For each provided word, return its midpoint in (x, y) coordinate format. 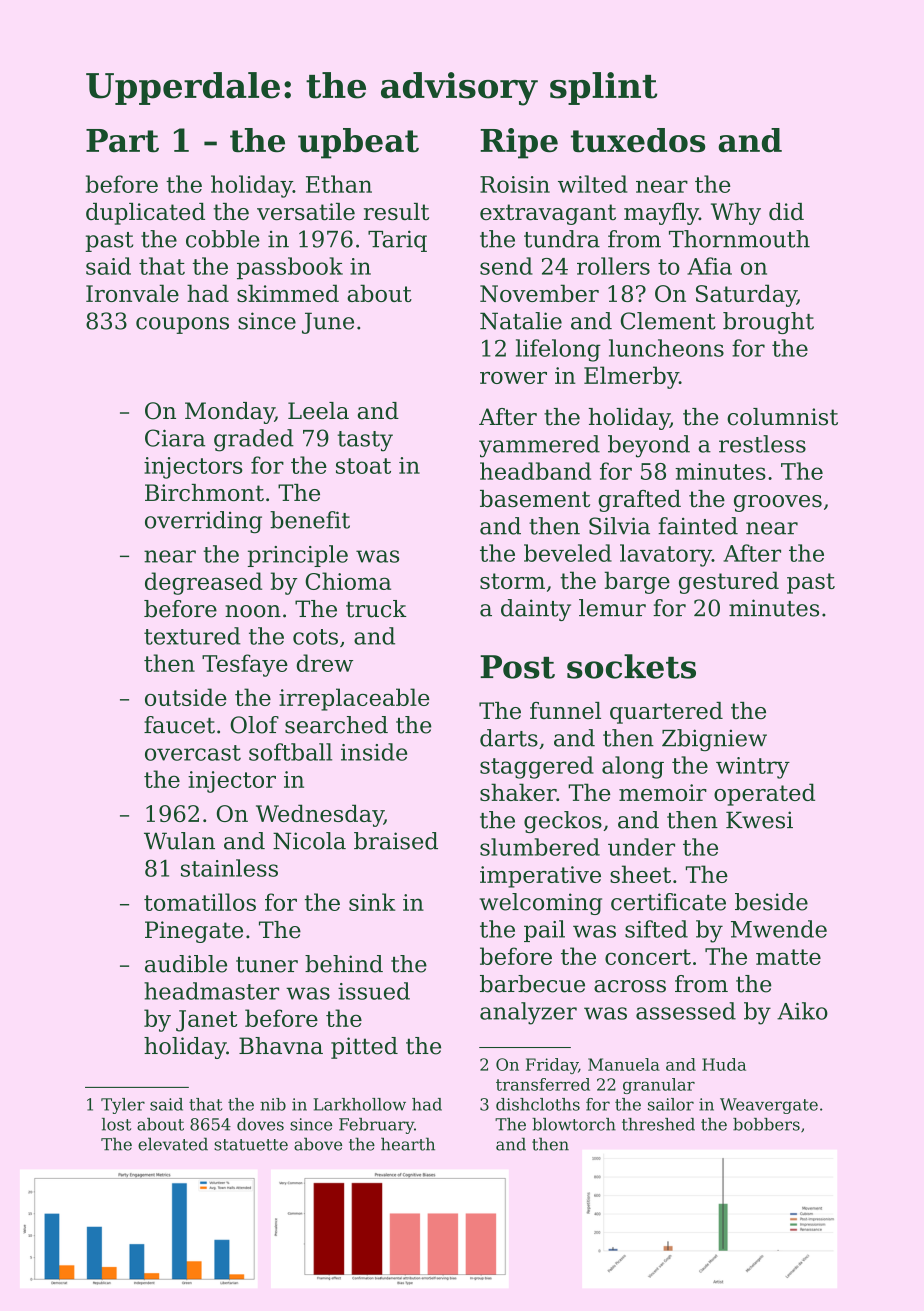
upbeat (358, 143)
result (396, 211)
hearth (408, 1144)
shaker (518, 792)
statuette (251, 1145)
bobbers (766, 1124)
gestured (729, 582)
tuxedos (638, 140)
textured (192, 636)
